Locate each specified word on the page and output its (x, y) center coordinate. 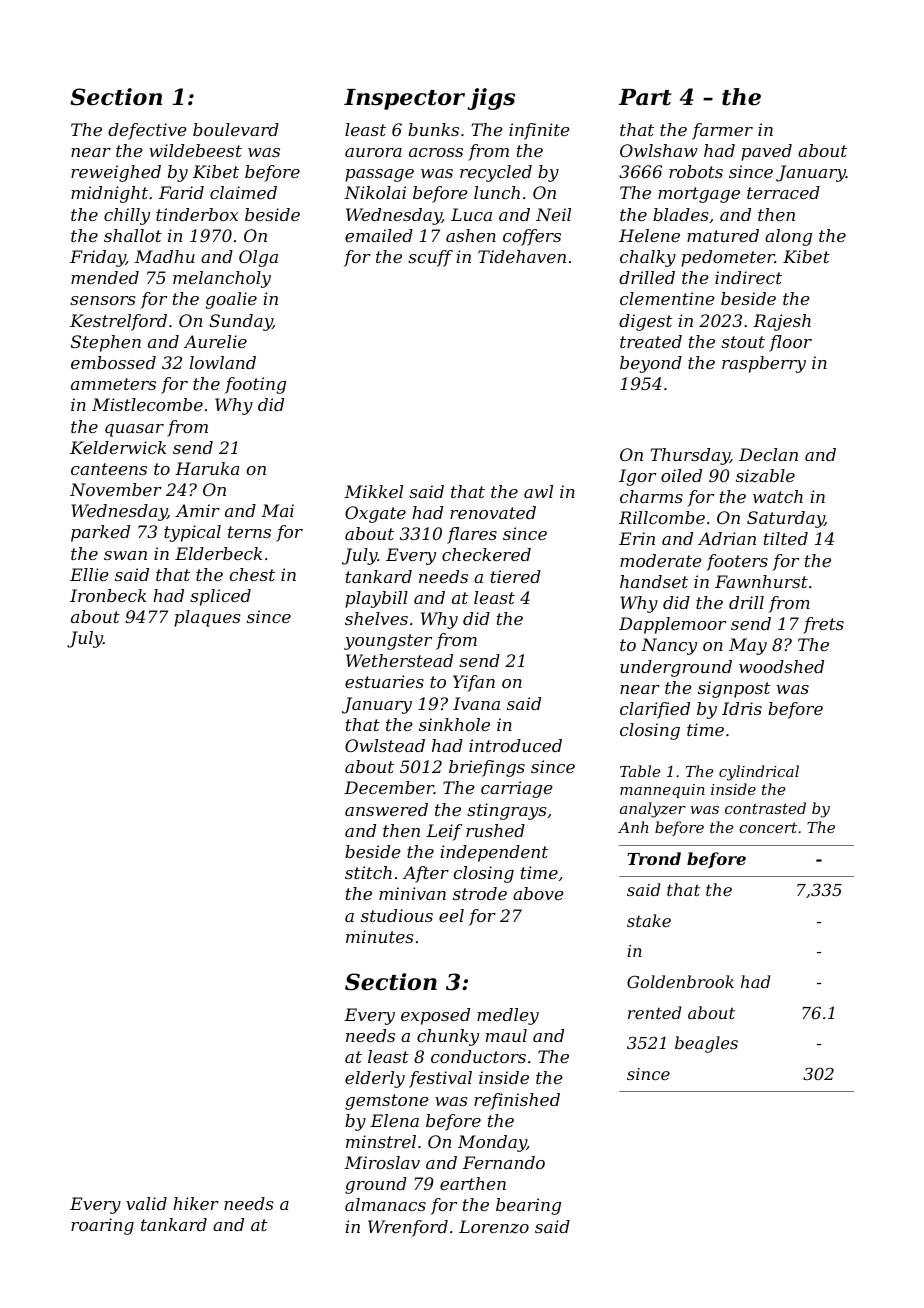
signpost (734, 689)
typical (192, 533)
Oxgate (375, 514)
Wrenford (408, 1228)
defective (147, 131)
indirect (748, 277)
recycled (496, 173)
